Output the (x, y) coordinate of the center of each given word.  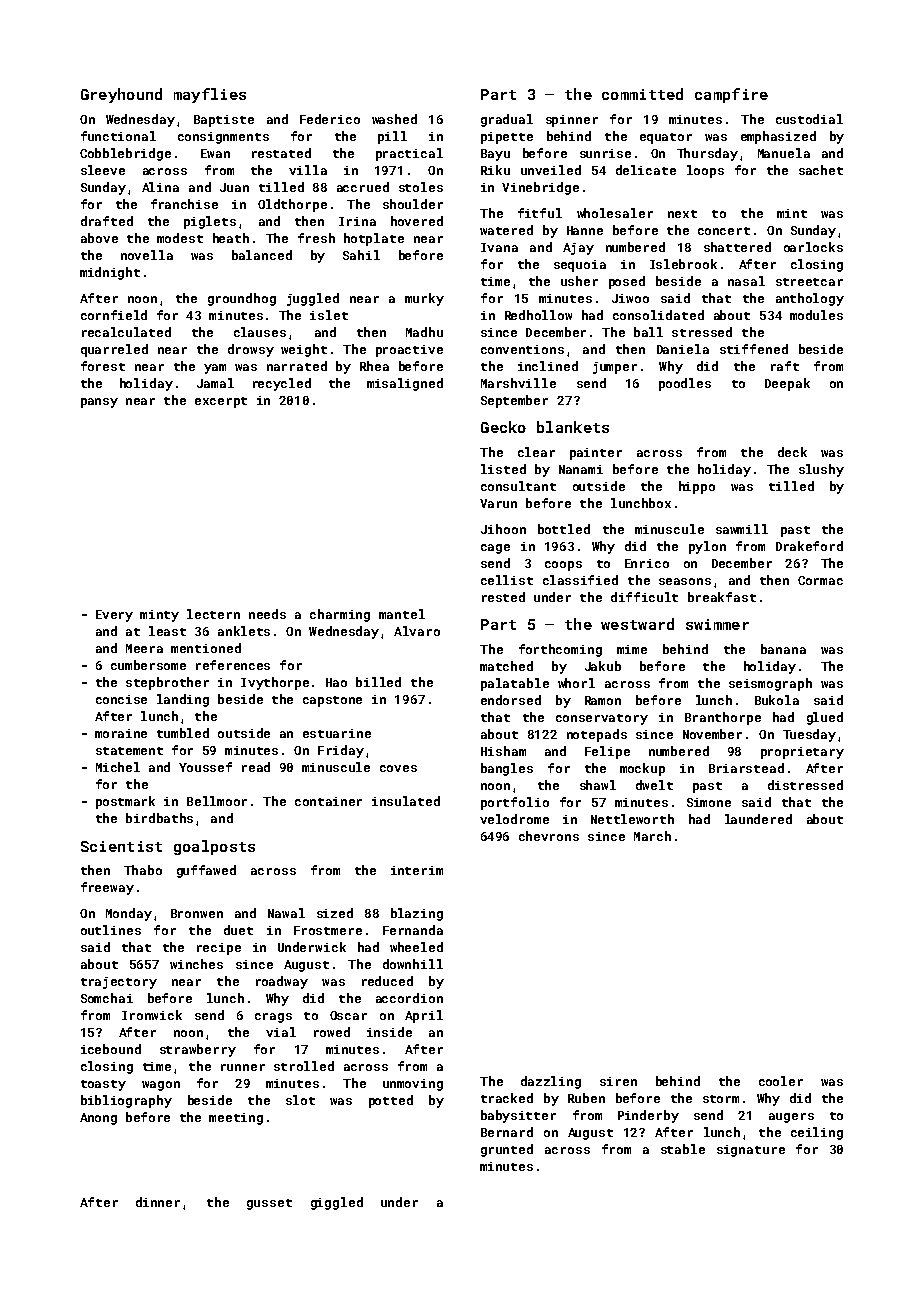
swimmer (717, 624)
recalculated (126, 332)
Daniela (683, 349)
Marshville (518, 383)
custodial (809, 119)
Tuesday (809, 735)
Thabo (143, 870)
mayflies (210, 95)
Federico (330, 119)
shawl (598, 785)
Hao (336, 682)
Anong (98, 1119)
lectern (213, 614)
